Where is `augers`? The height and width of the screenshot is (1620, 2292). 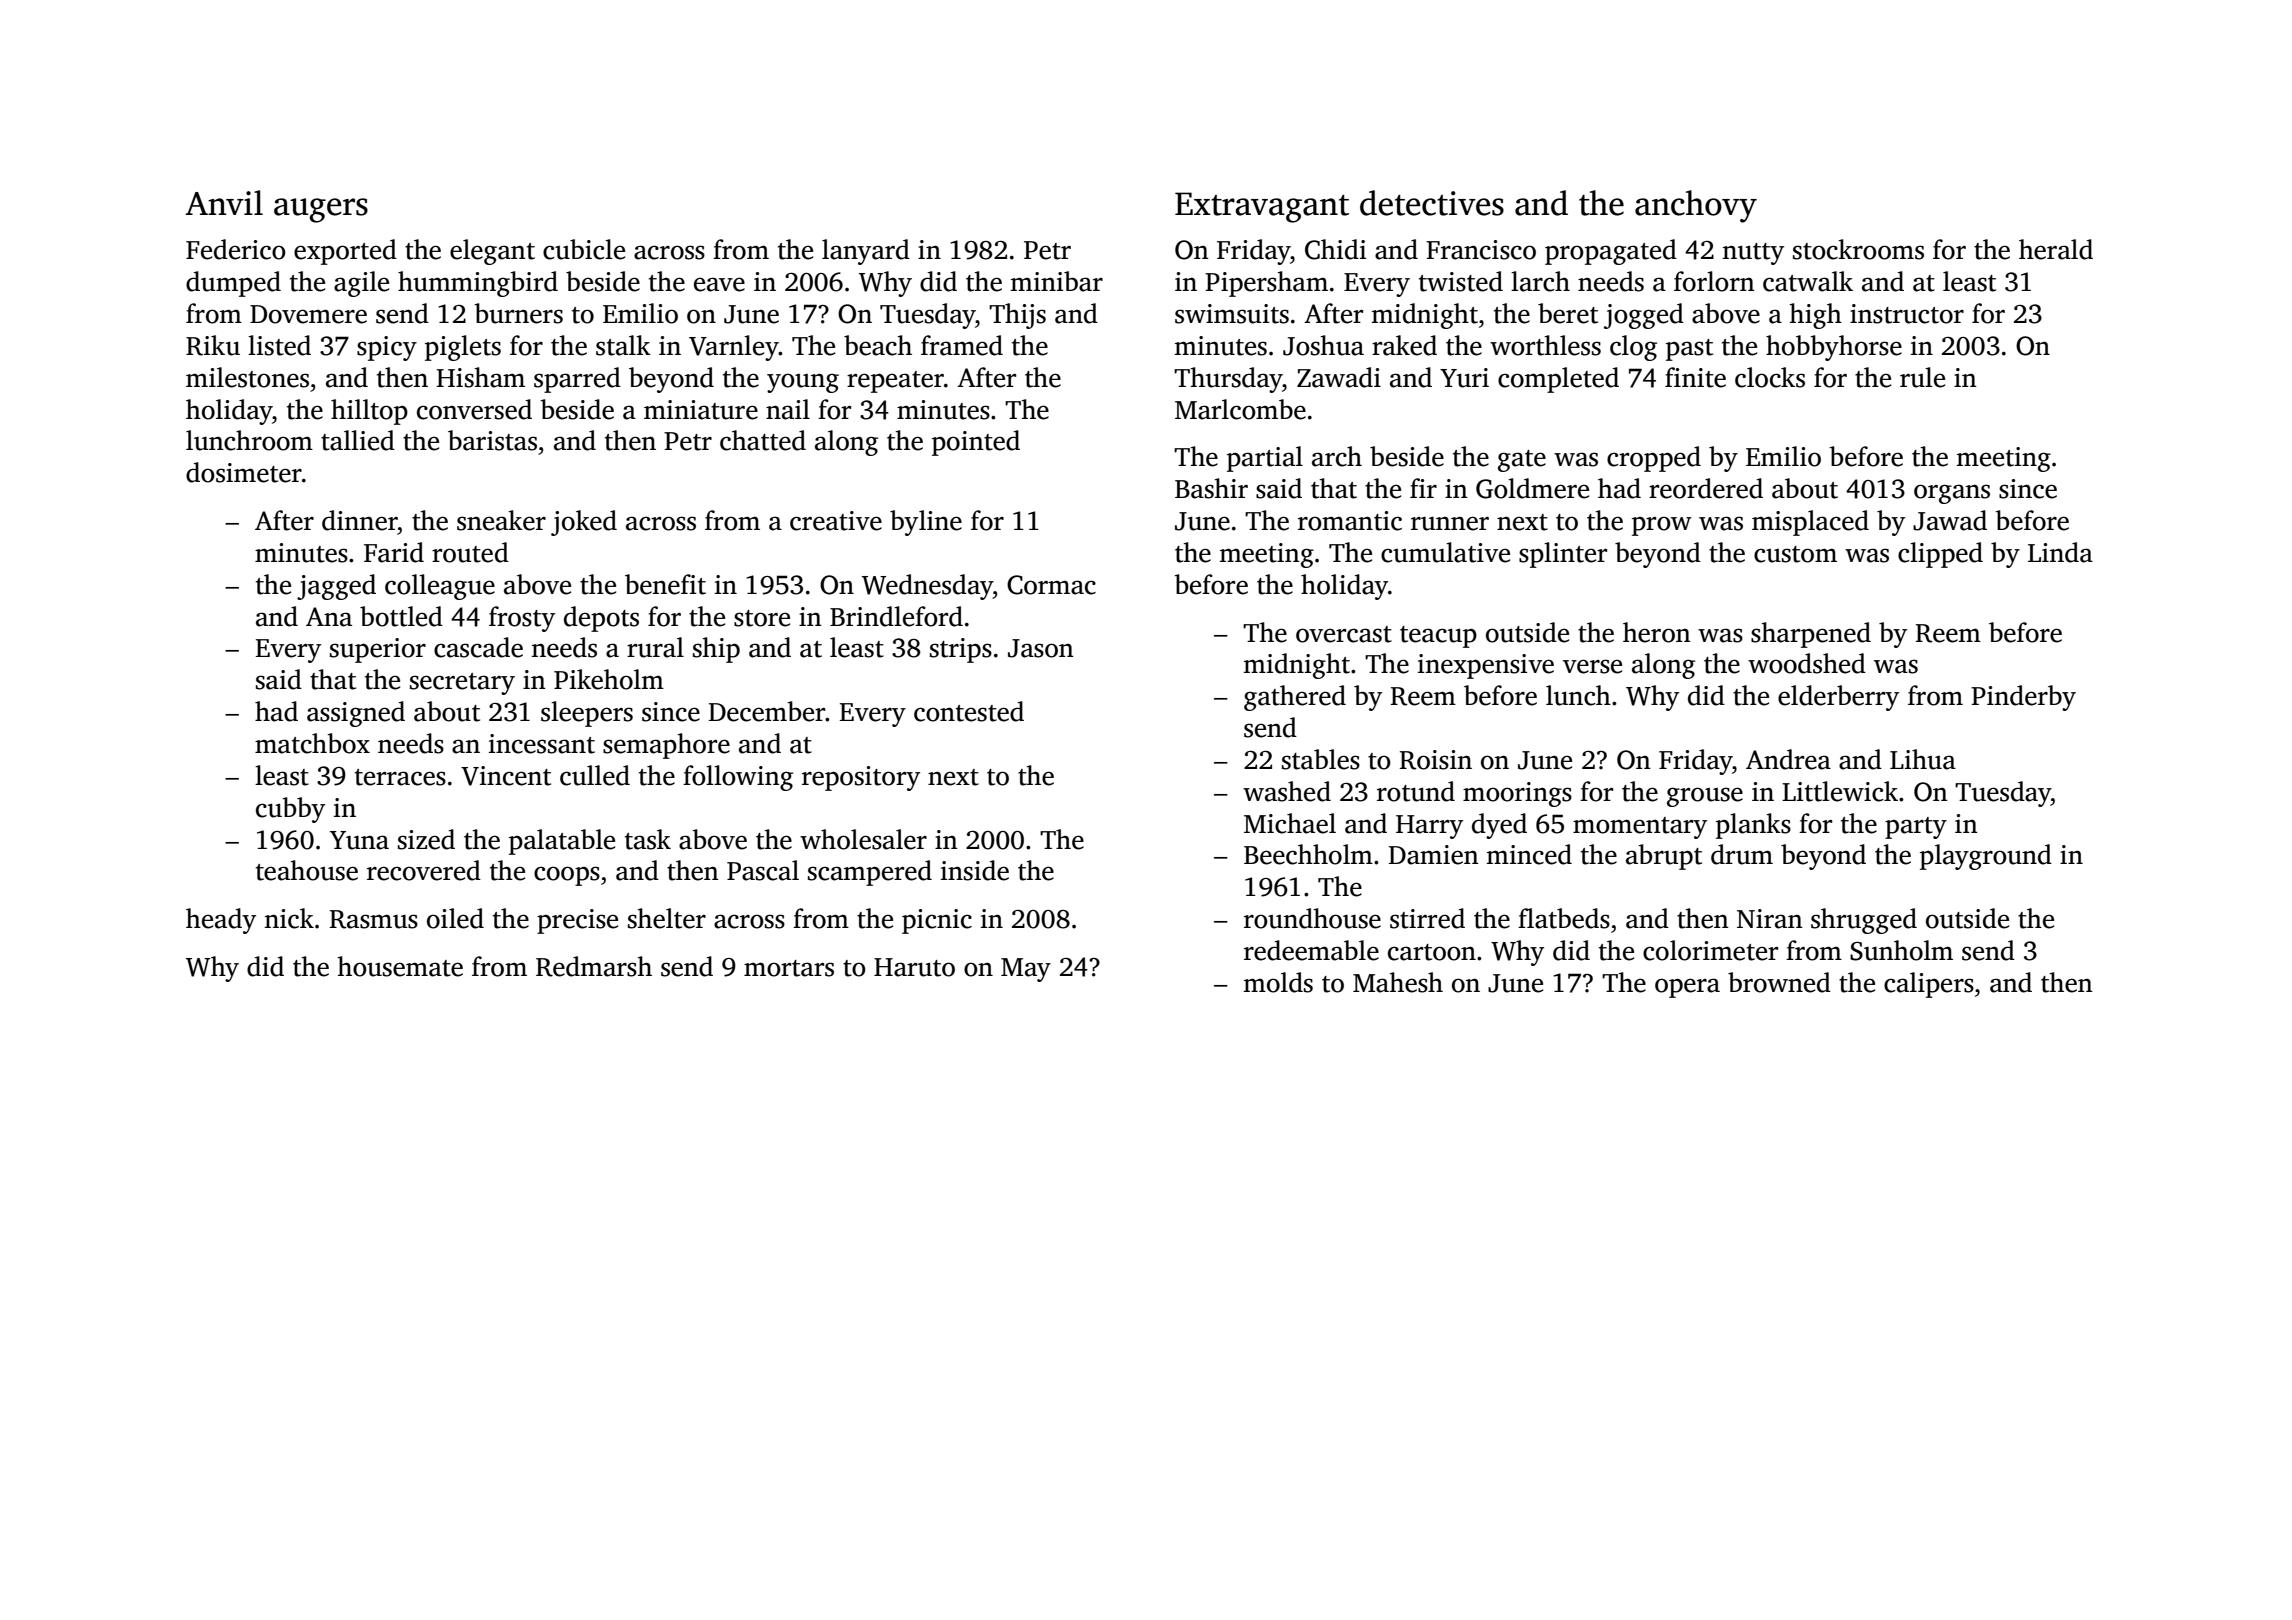 augers is located at coordinates (321, 210).
